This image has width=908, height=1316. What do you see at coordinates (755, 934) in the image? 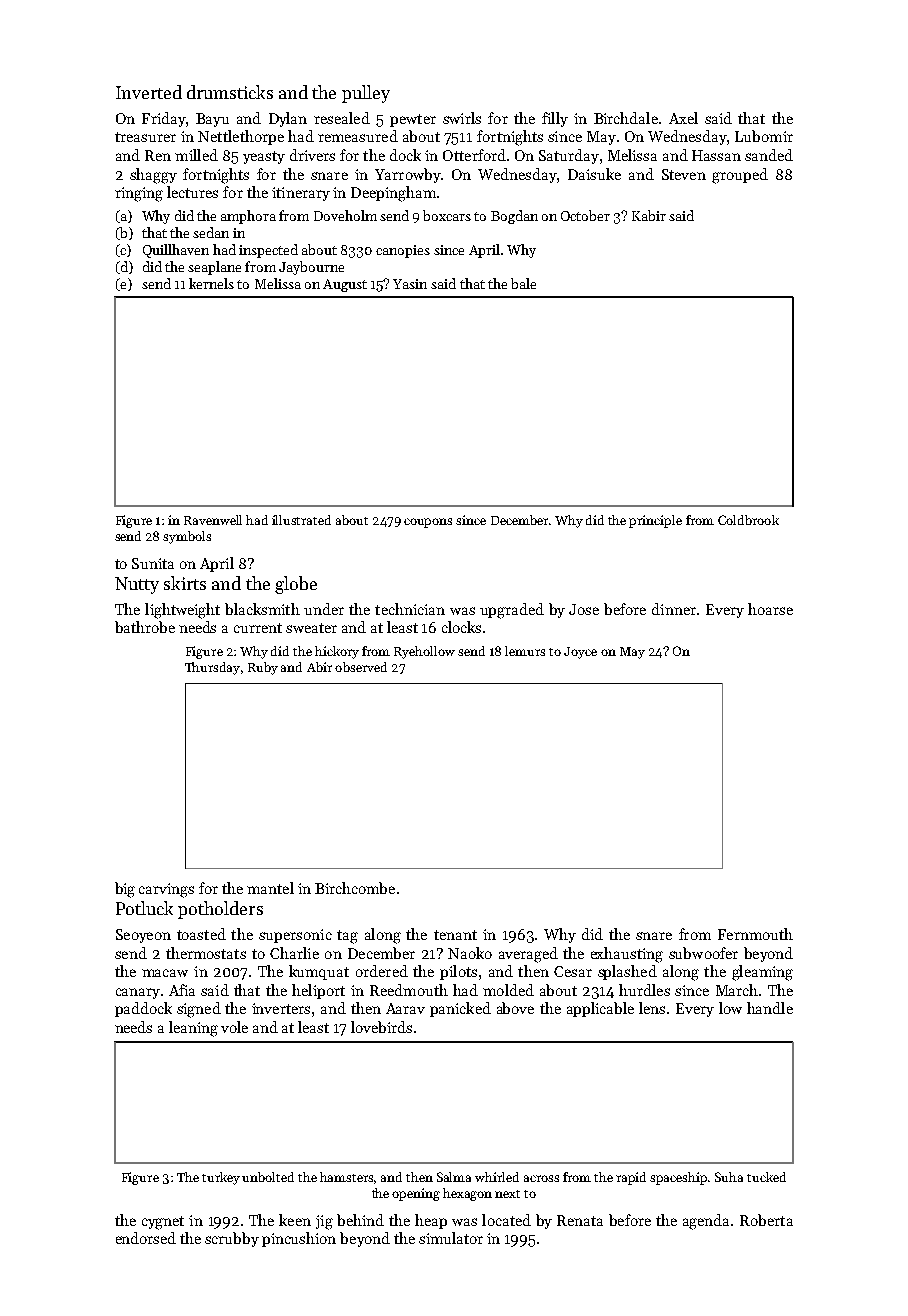
I see `Fernmouth` at bounding box center [755, 934].
